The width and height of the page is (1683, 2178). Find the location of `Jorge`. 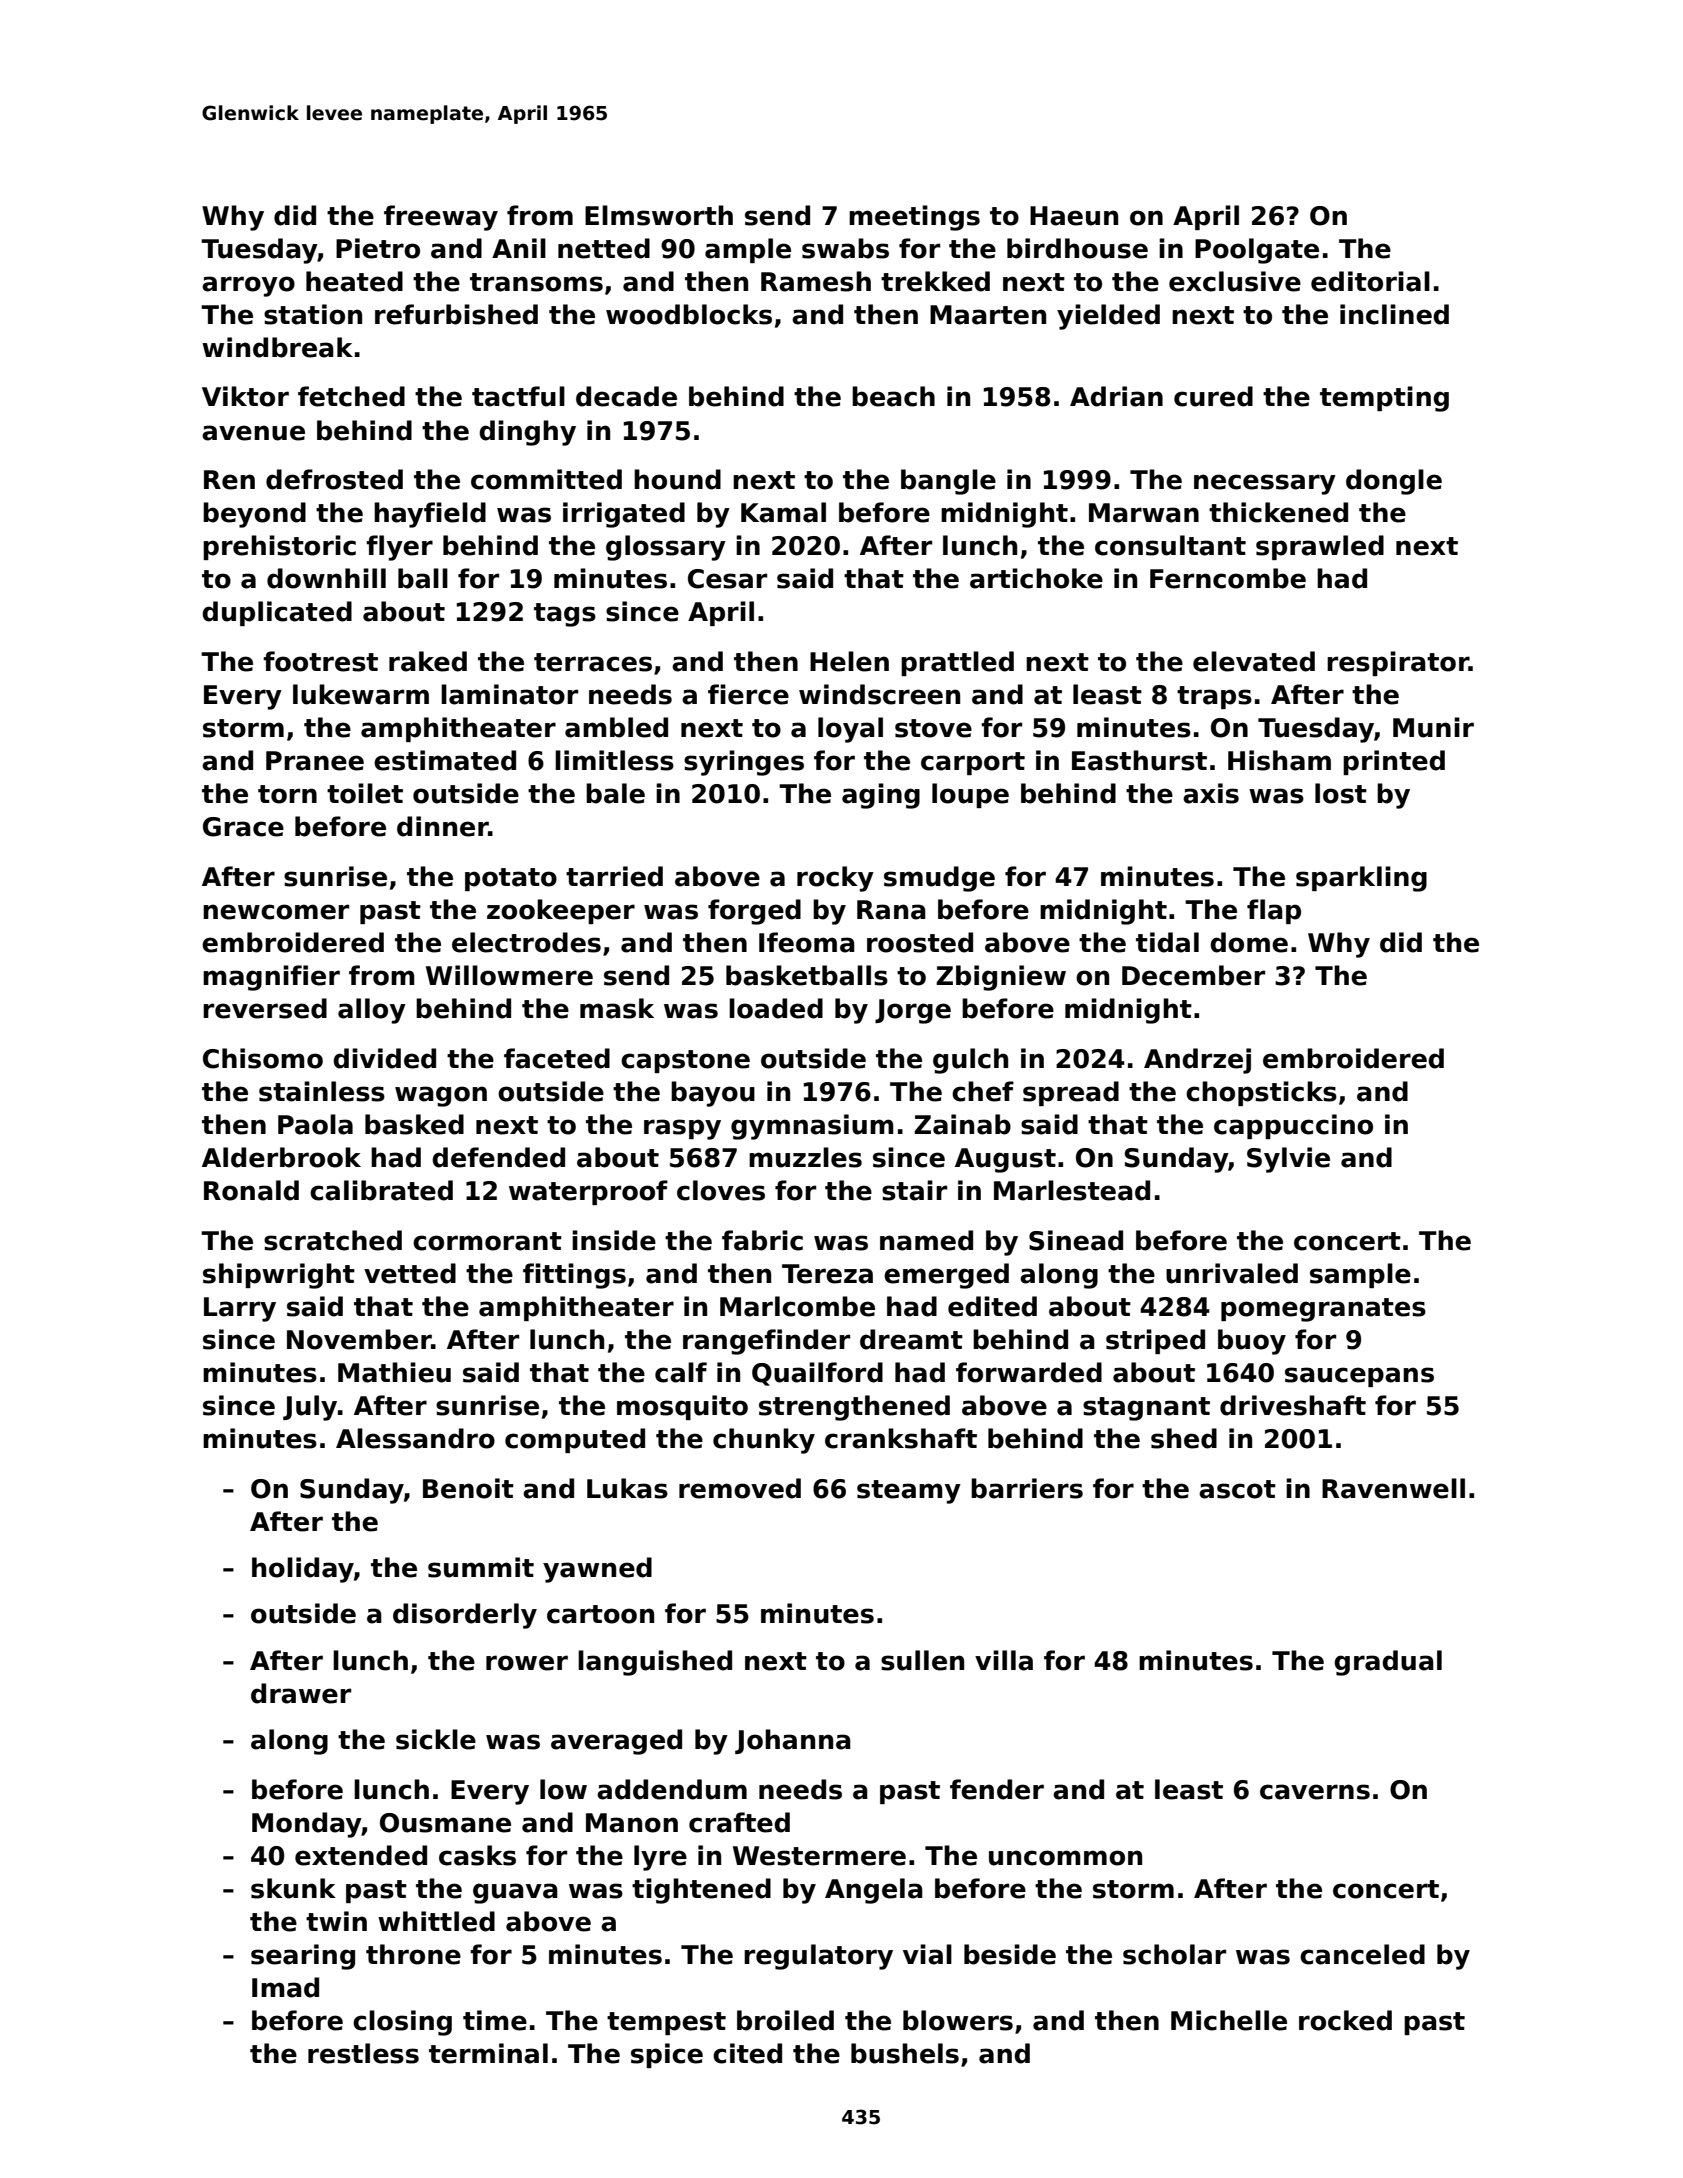

Jorge is located at coordinates (913, 1011).
